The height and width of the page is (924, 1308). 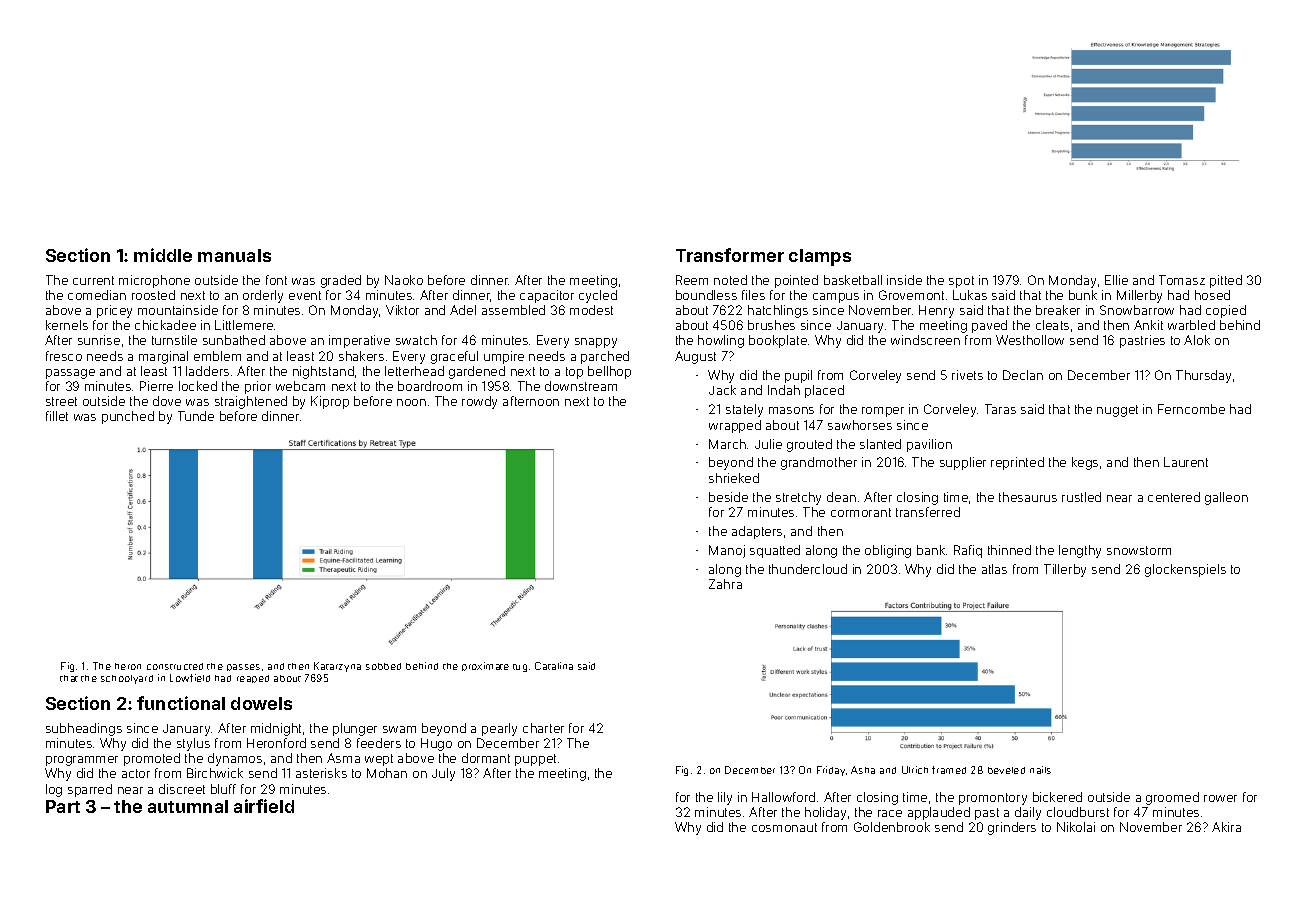 I want to click on airfield, so click(x=264, y=806).
